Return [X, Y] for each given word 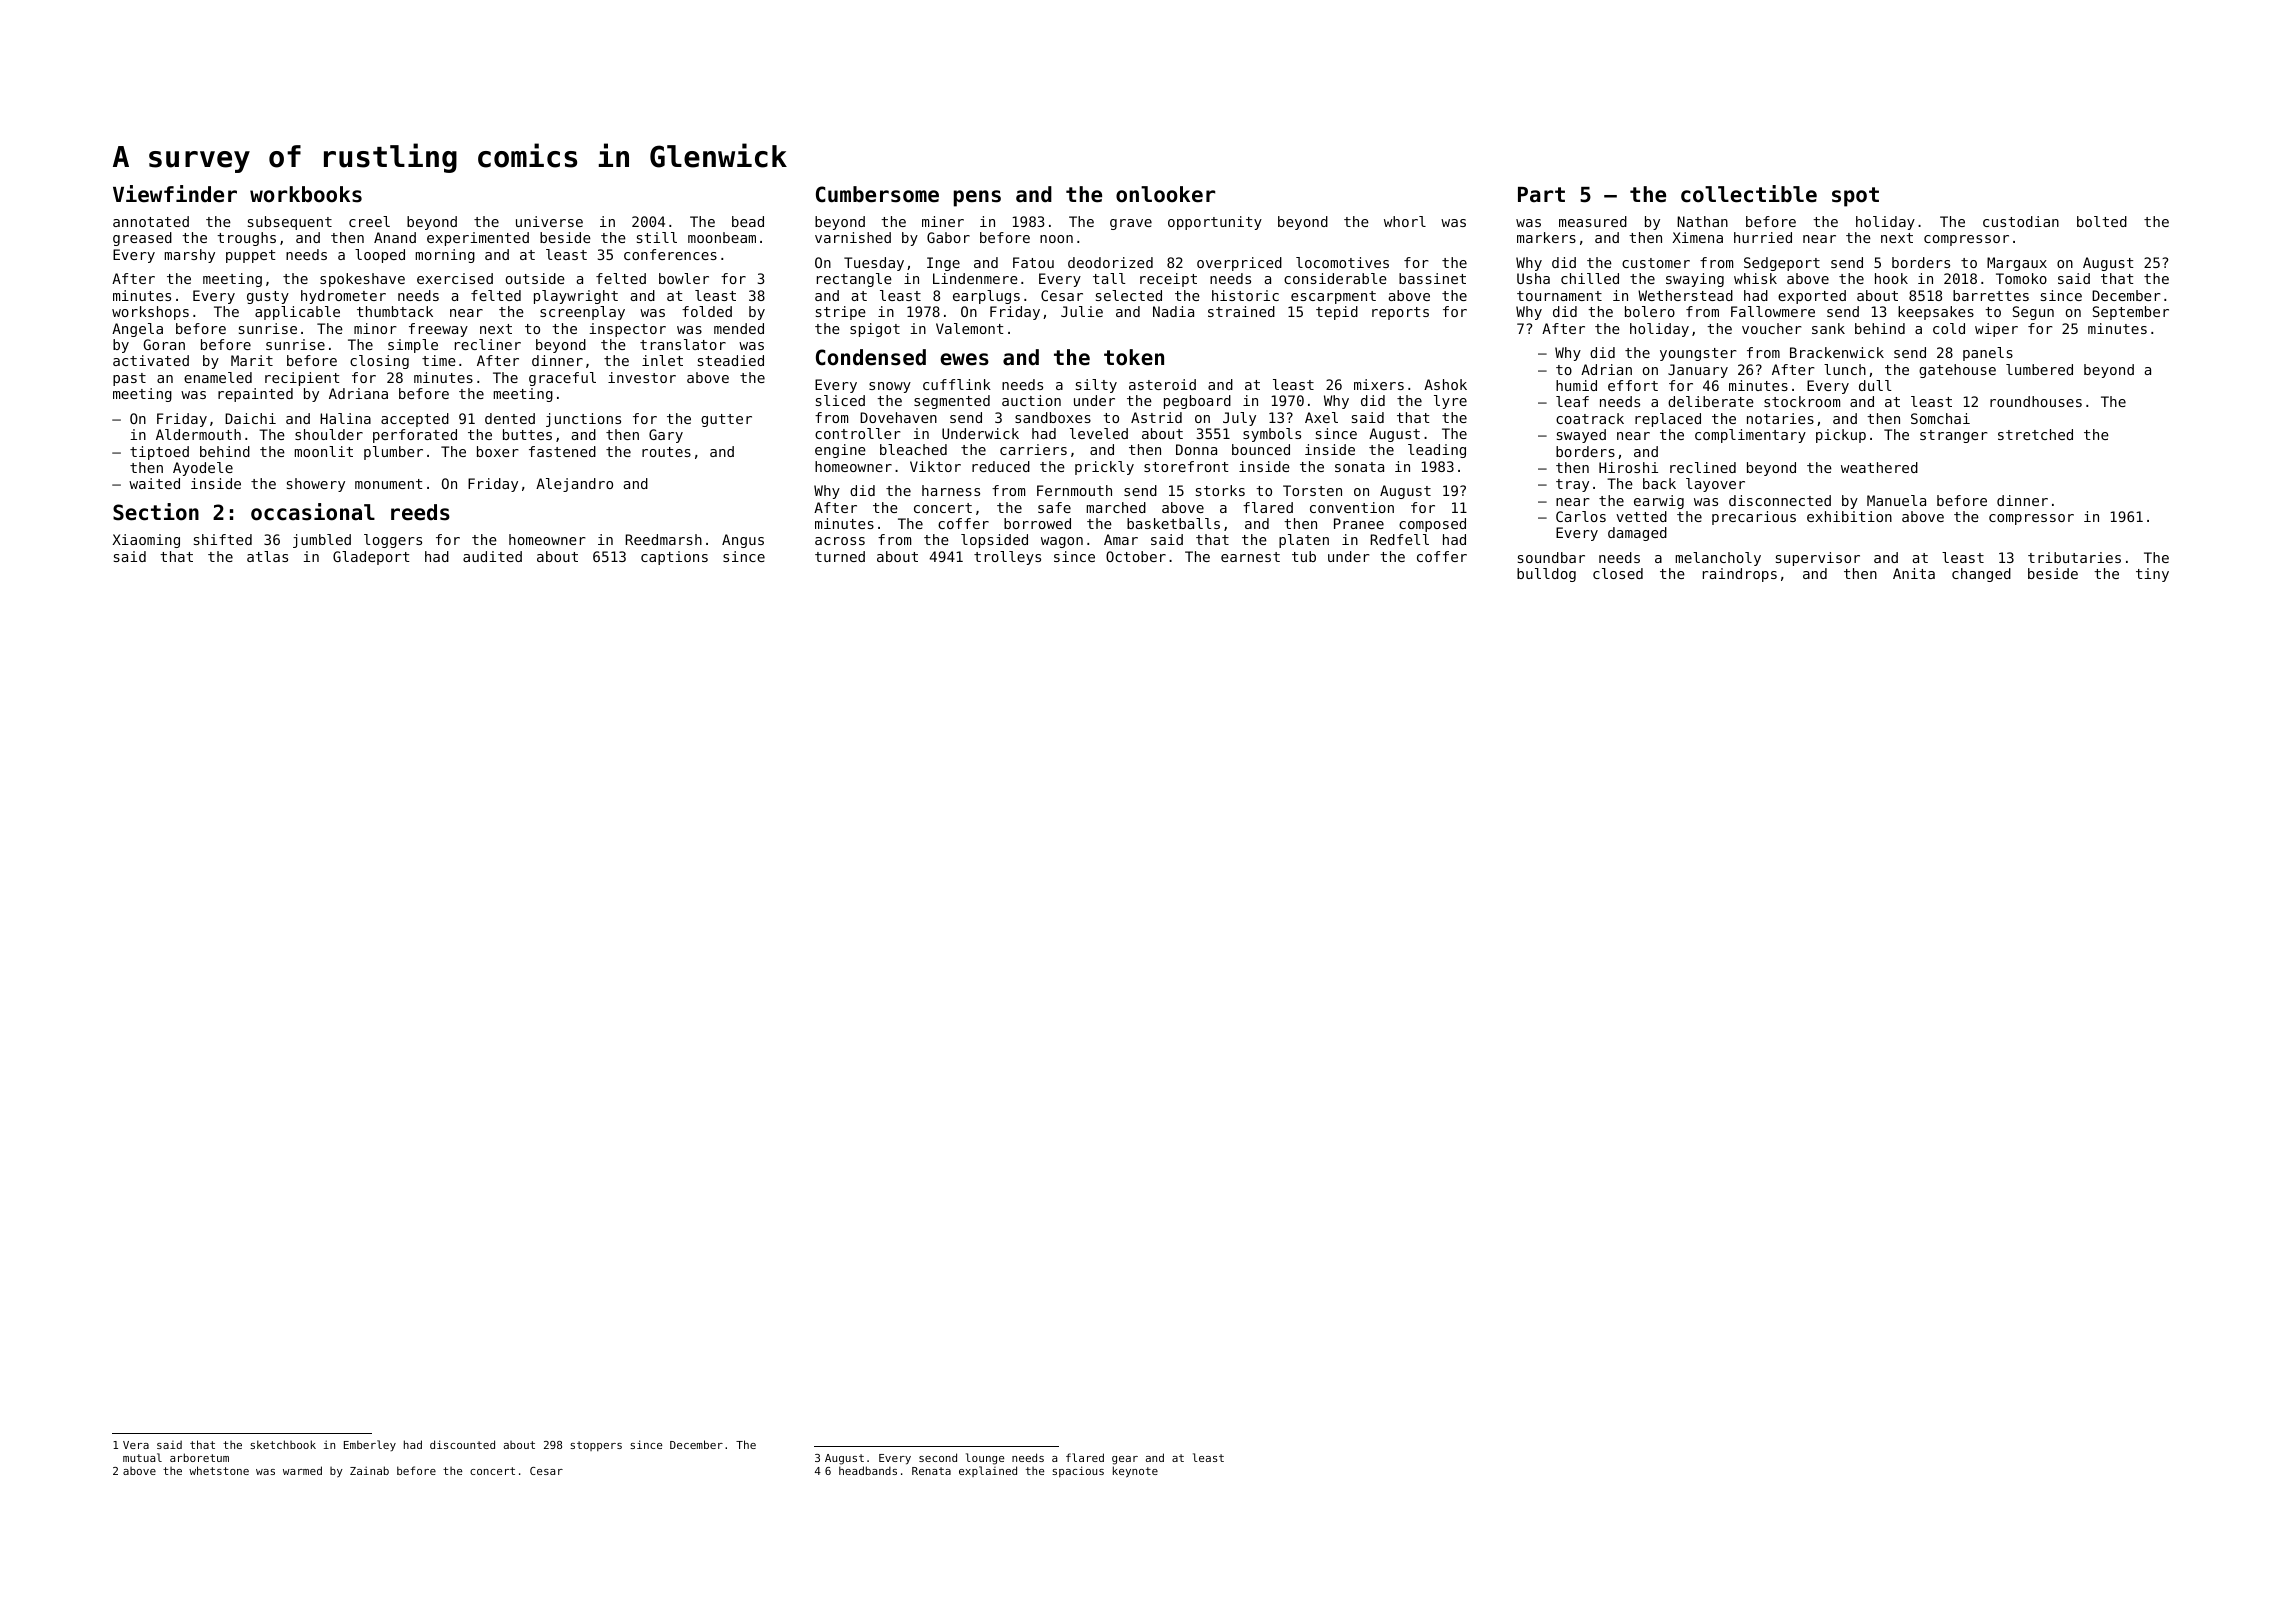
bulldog [1546, 575]
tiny [2152, 575]
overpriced [1239, 264]
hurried [1763, 237]
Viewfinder [175, 194]
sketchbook [283, 1444]
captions [674, 558]
